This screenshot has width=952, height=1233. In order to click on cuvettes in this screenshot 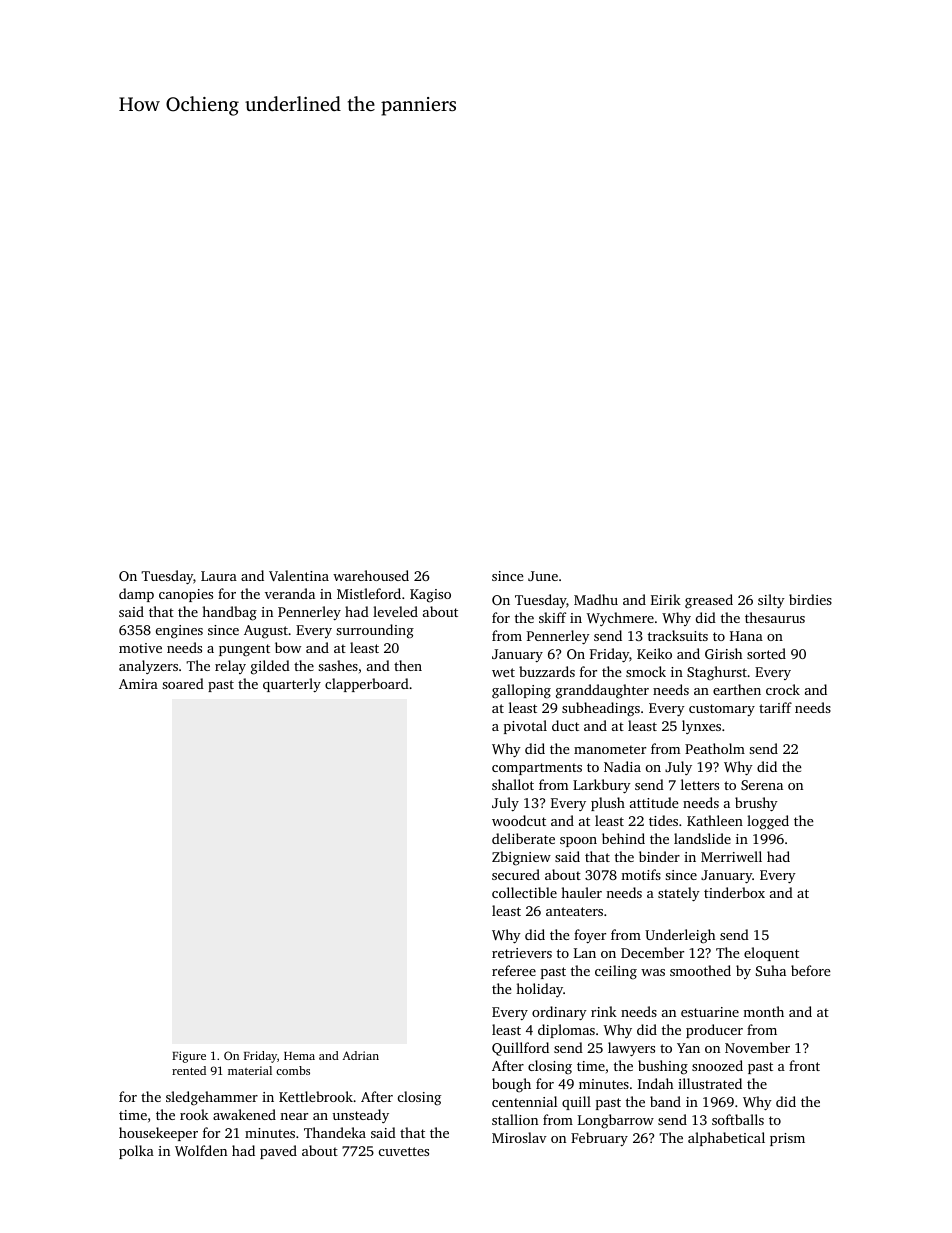, I will do `click(404, 1151)`.
